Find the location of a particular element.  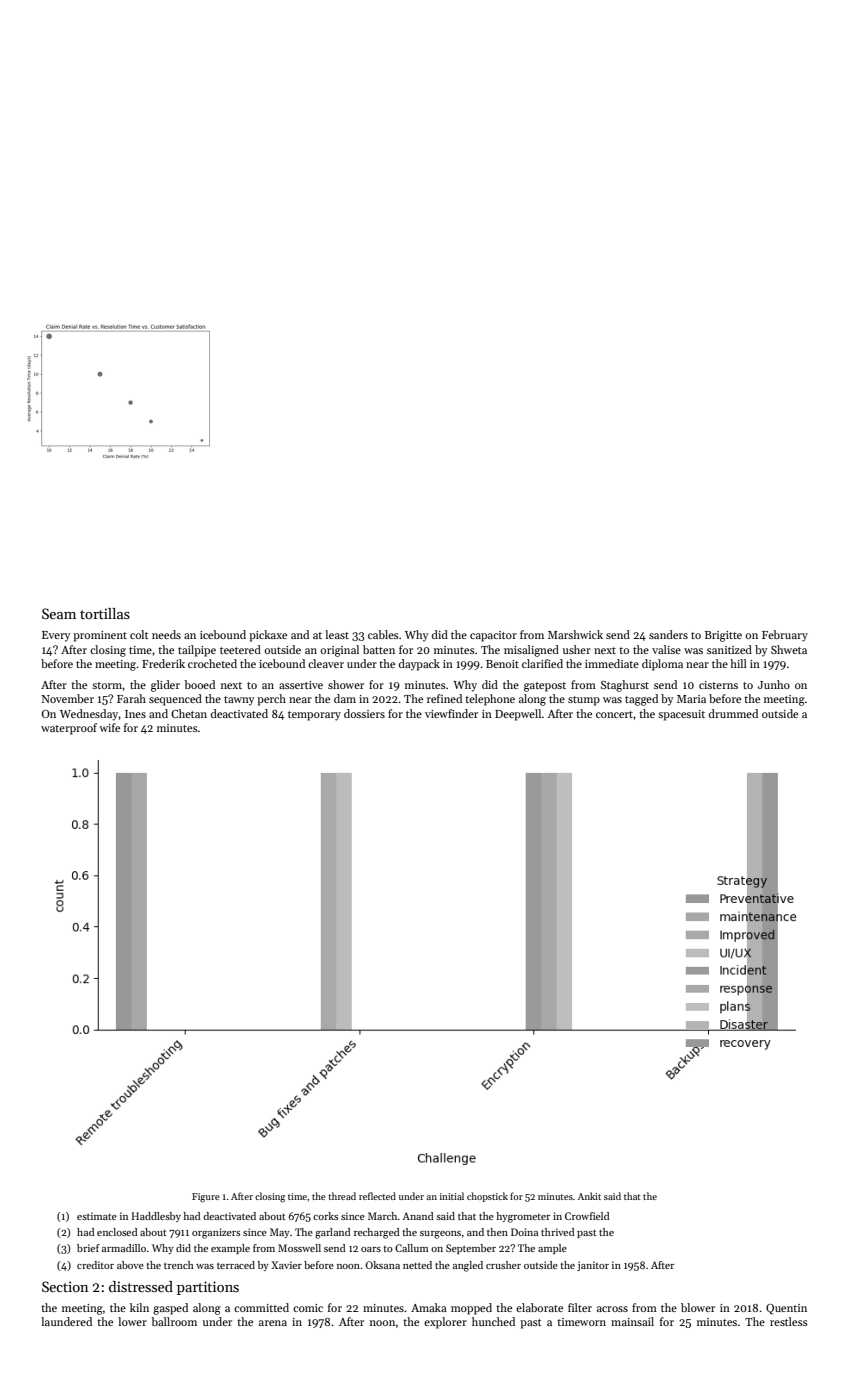

estimate is located at coordinates (97, 1216).
